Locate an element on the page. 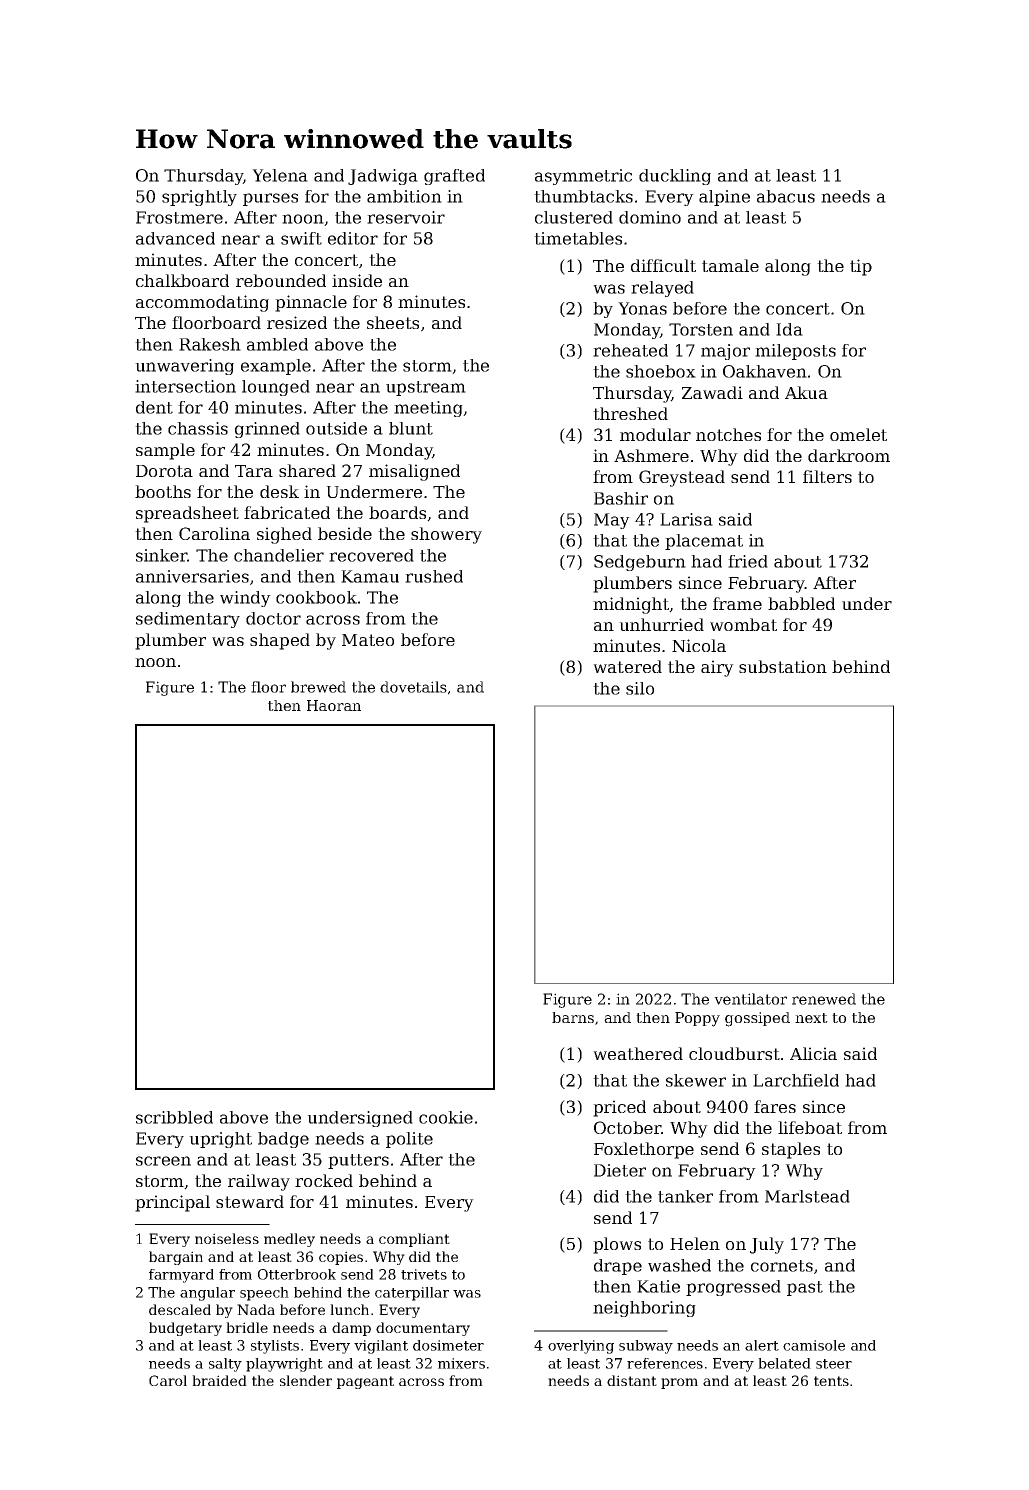  asymmetric is located at coordinates (583, 177).
